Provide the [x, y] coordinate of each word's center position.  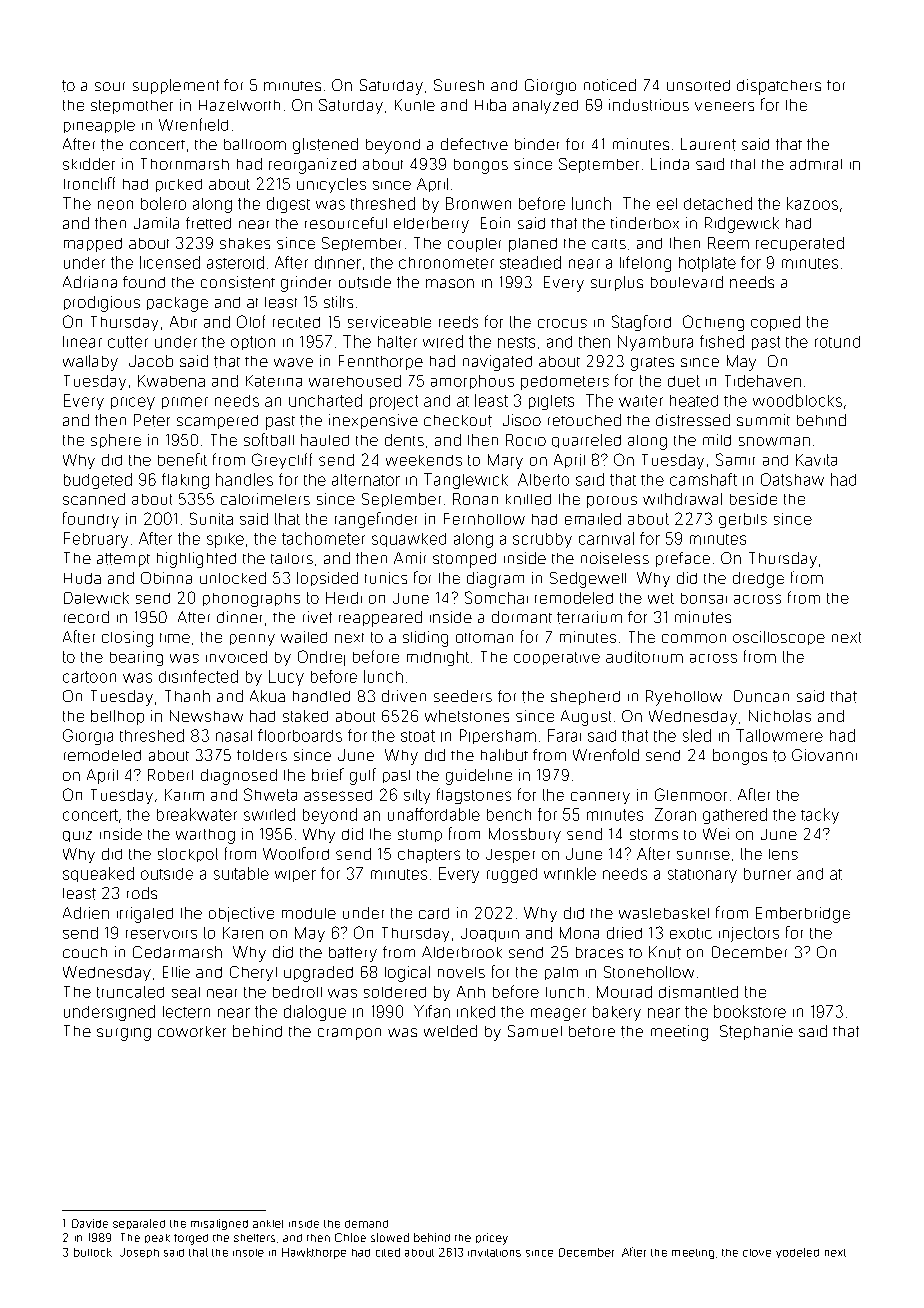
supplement [176, 86]
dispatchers [779, 87]
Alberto [543, 479]
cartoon [89, 677]
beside [753, 499]
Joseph [139, 1253]
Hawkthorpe [314, 1253]
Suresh [459, 85]
